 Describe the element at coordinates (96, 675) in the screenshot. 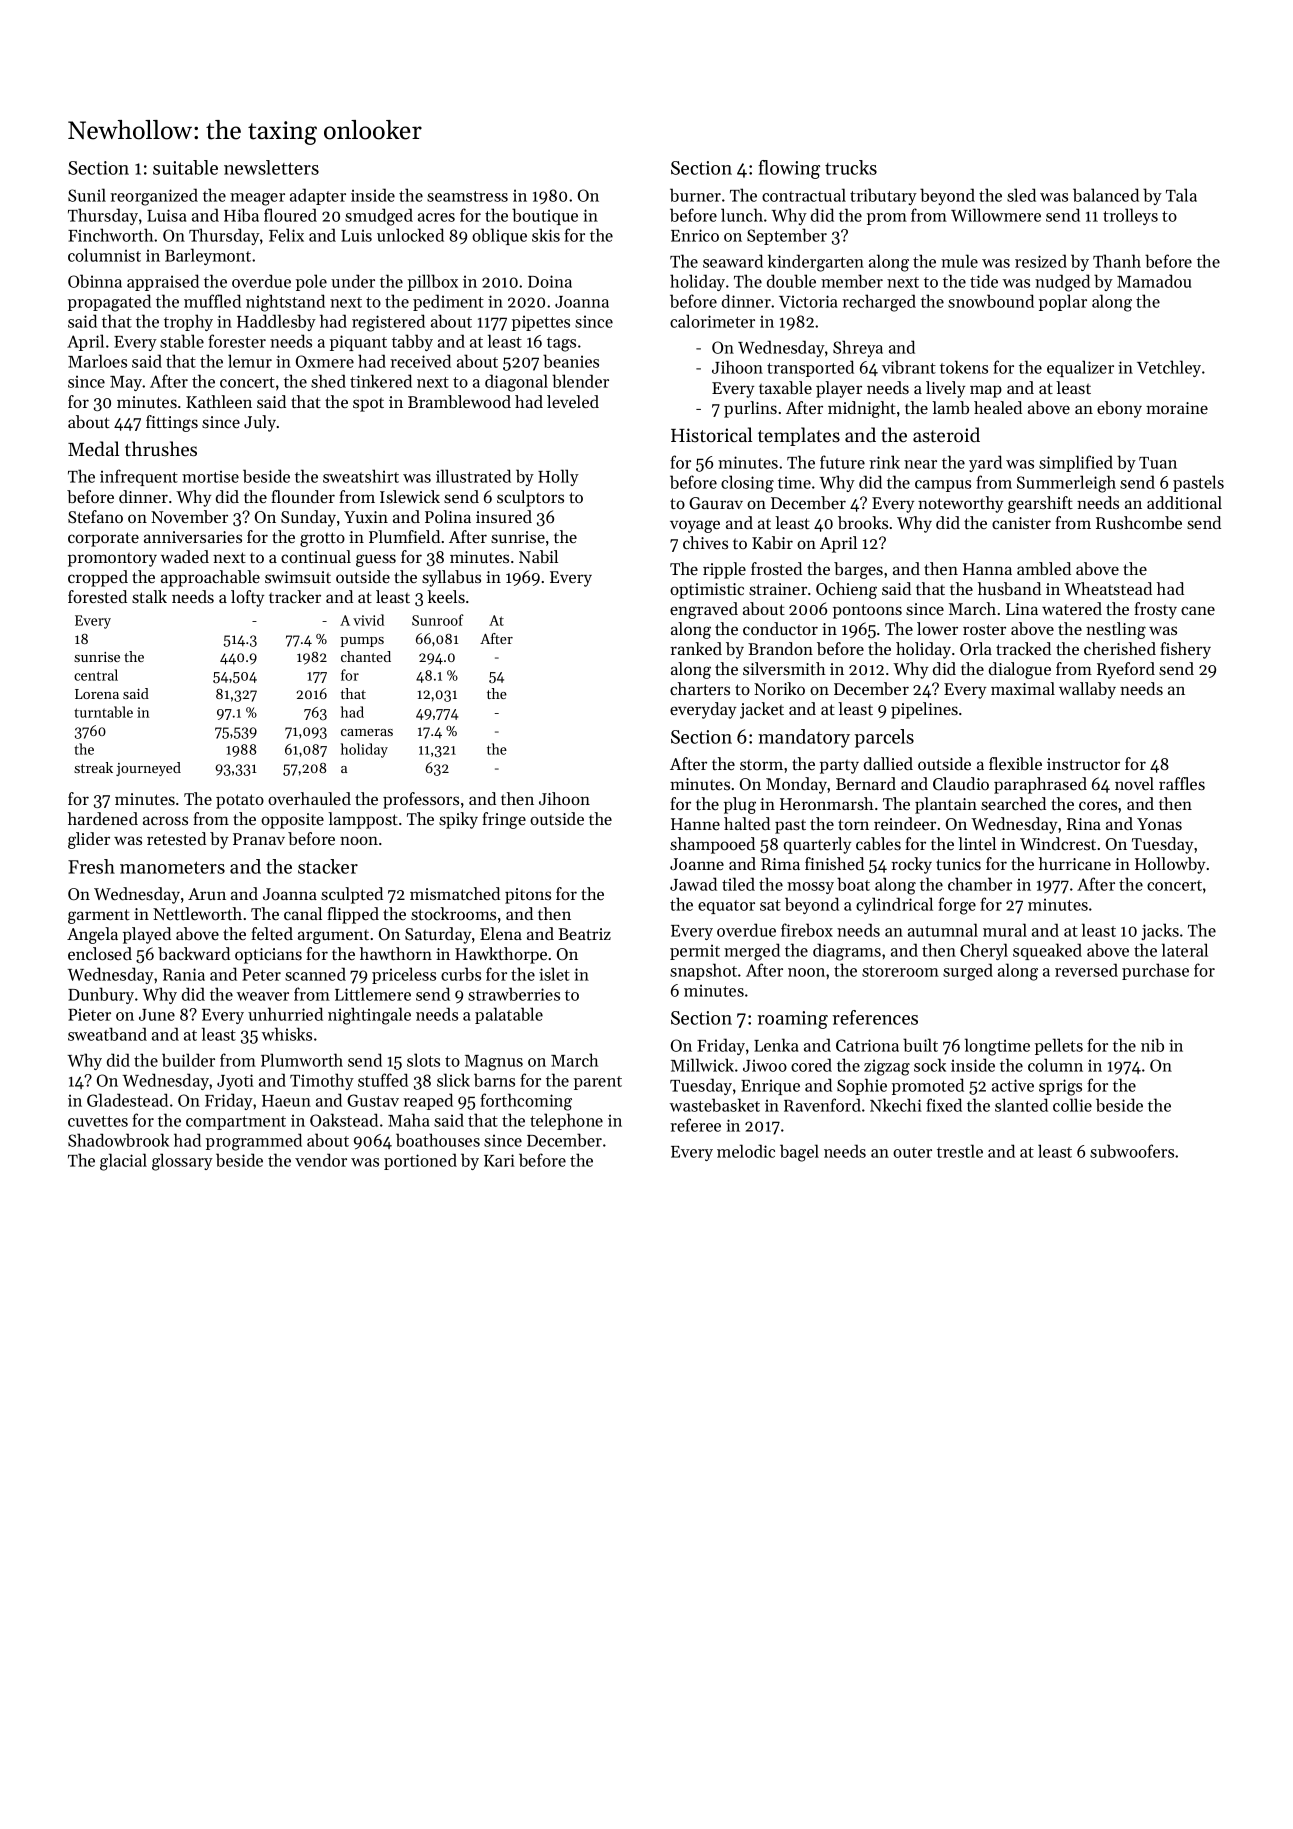

I see `central` at that location.
